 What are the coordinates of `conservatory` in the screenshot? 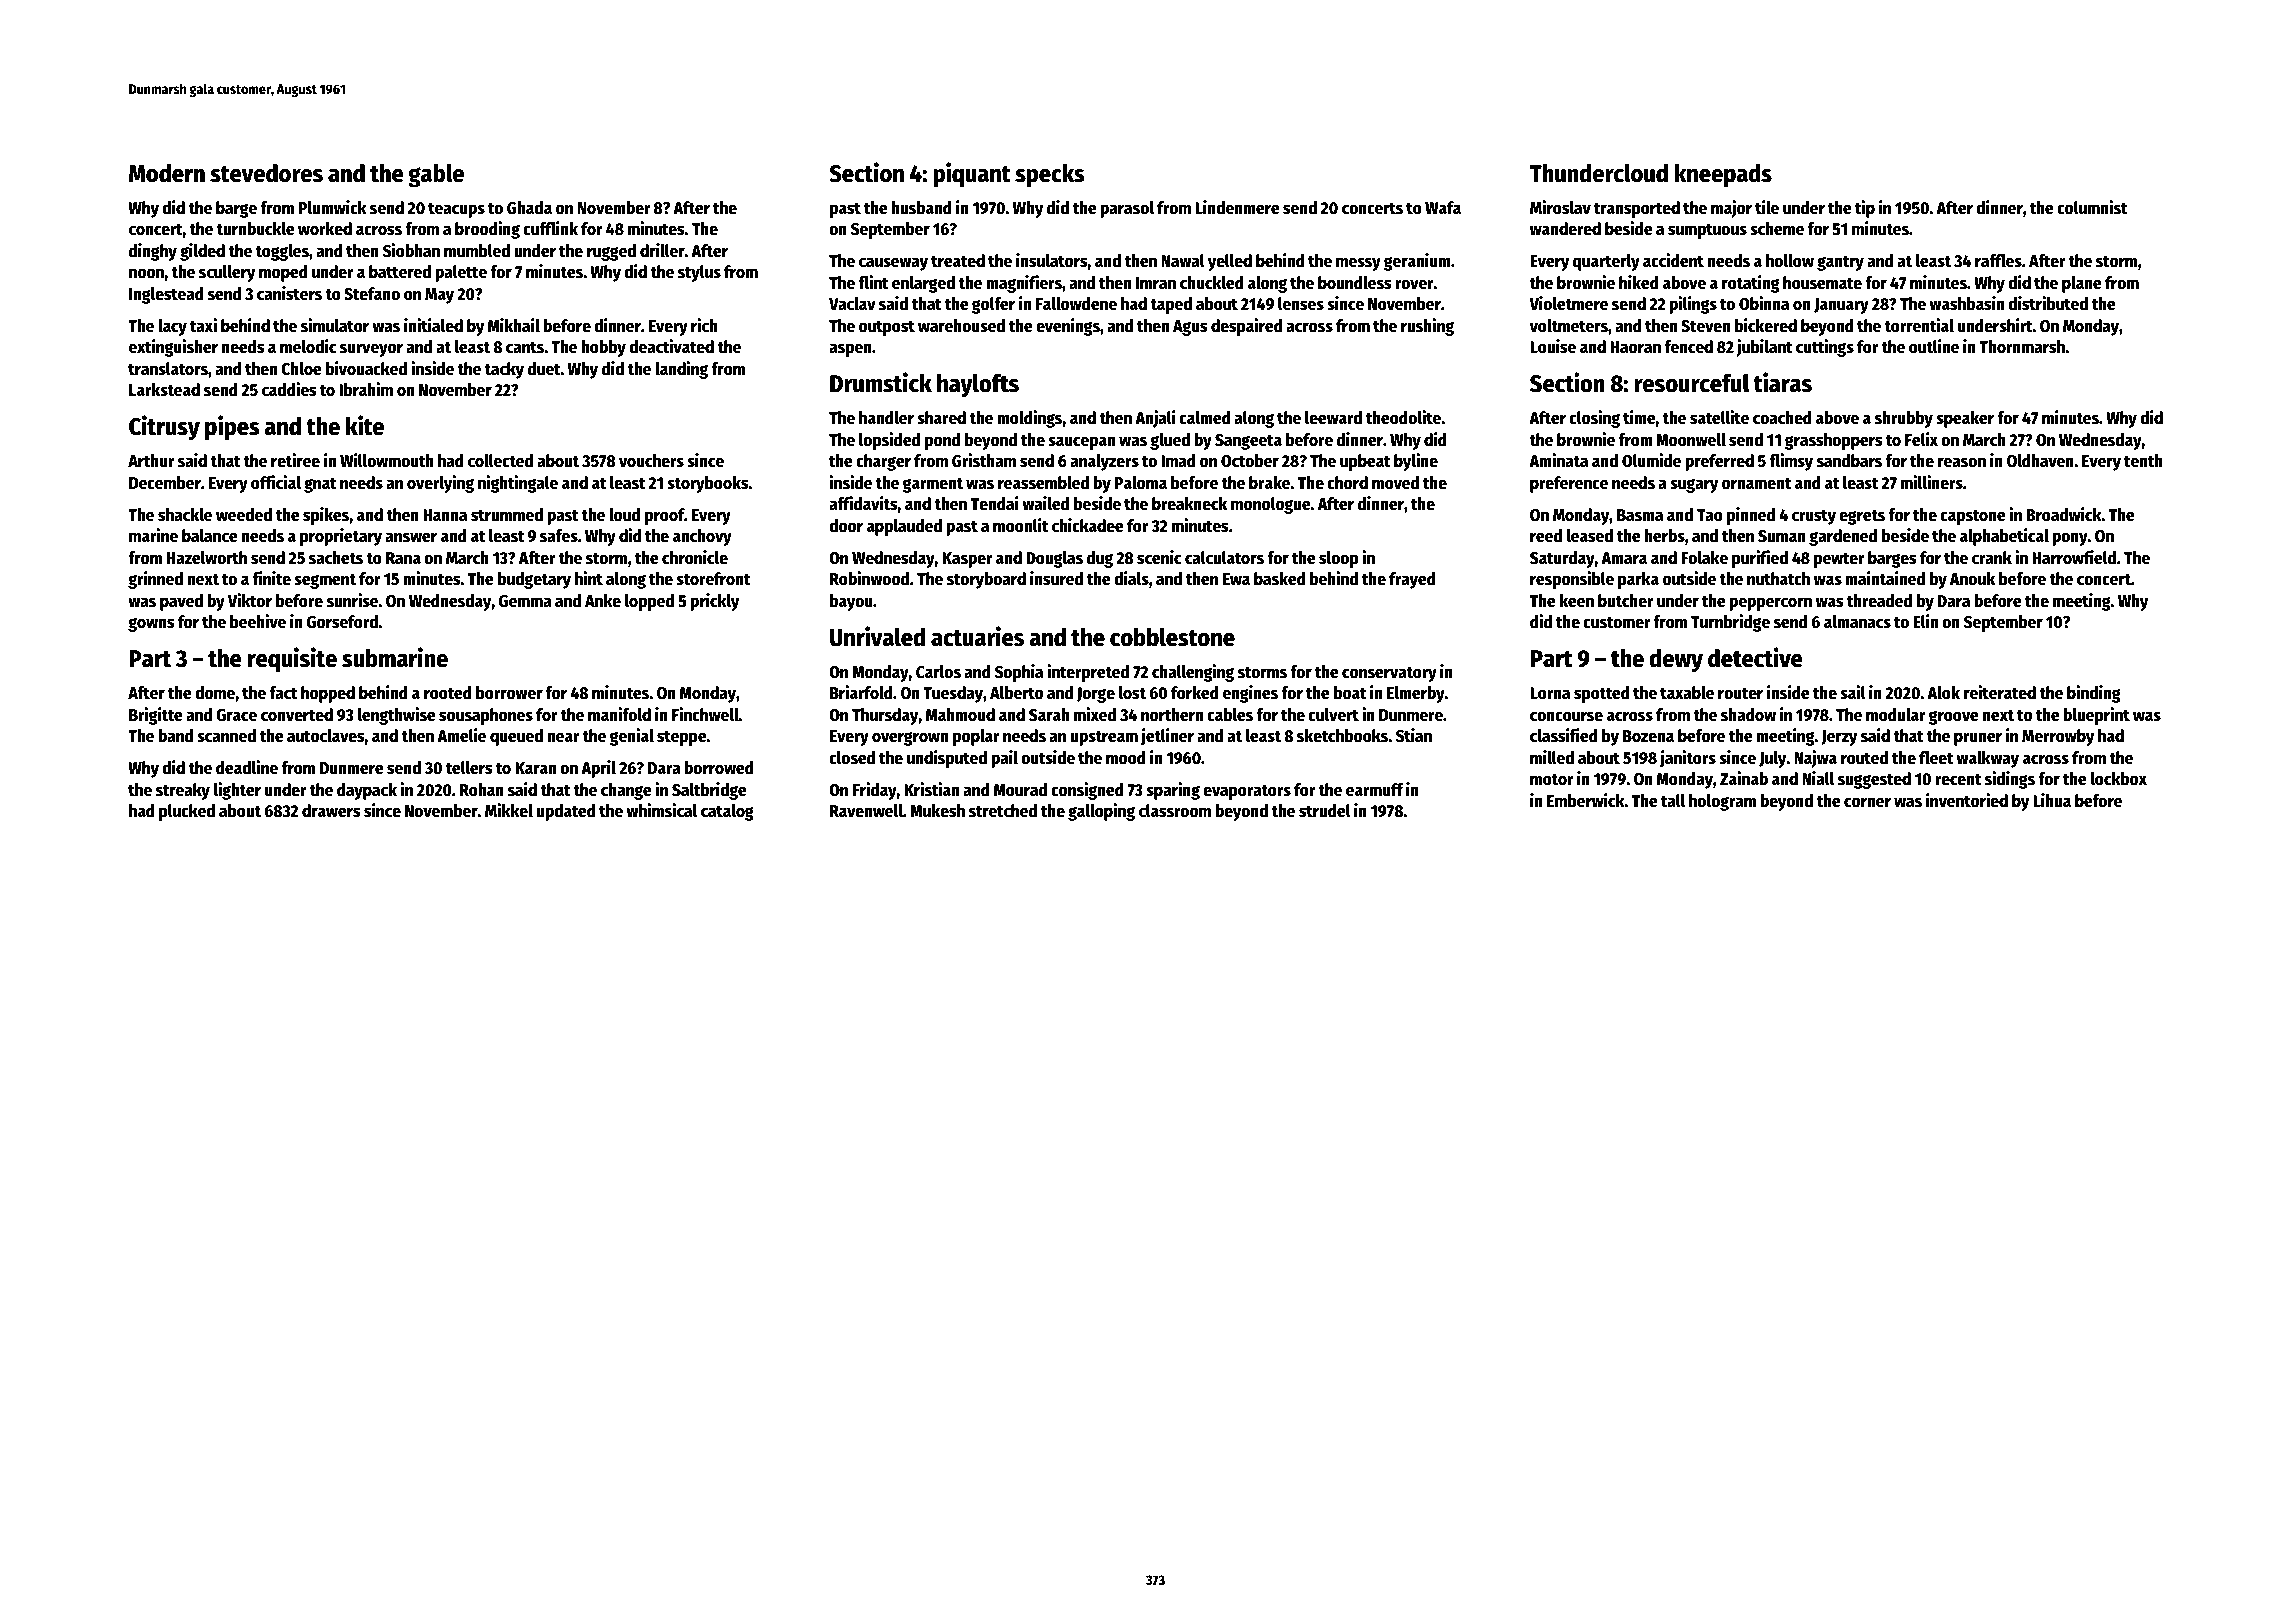 It's located at (1389, 674).
